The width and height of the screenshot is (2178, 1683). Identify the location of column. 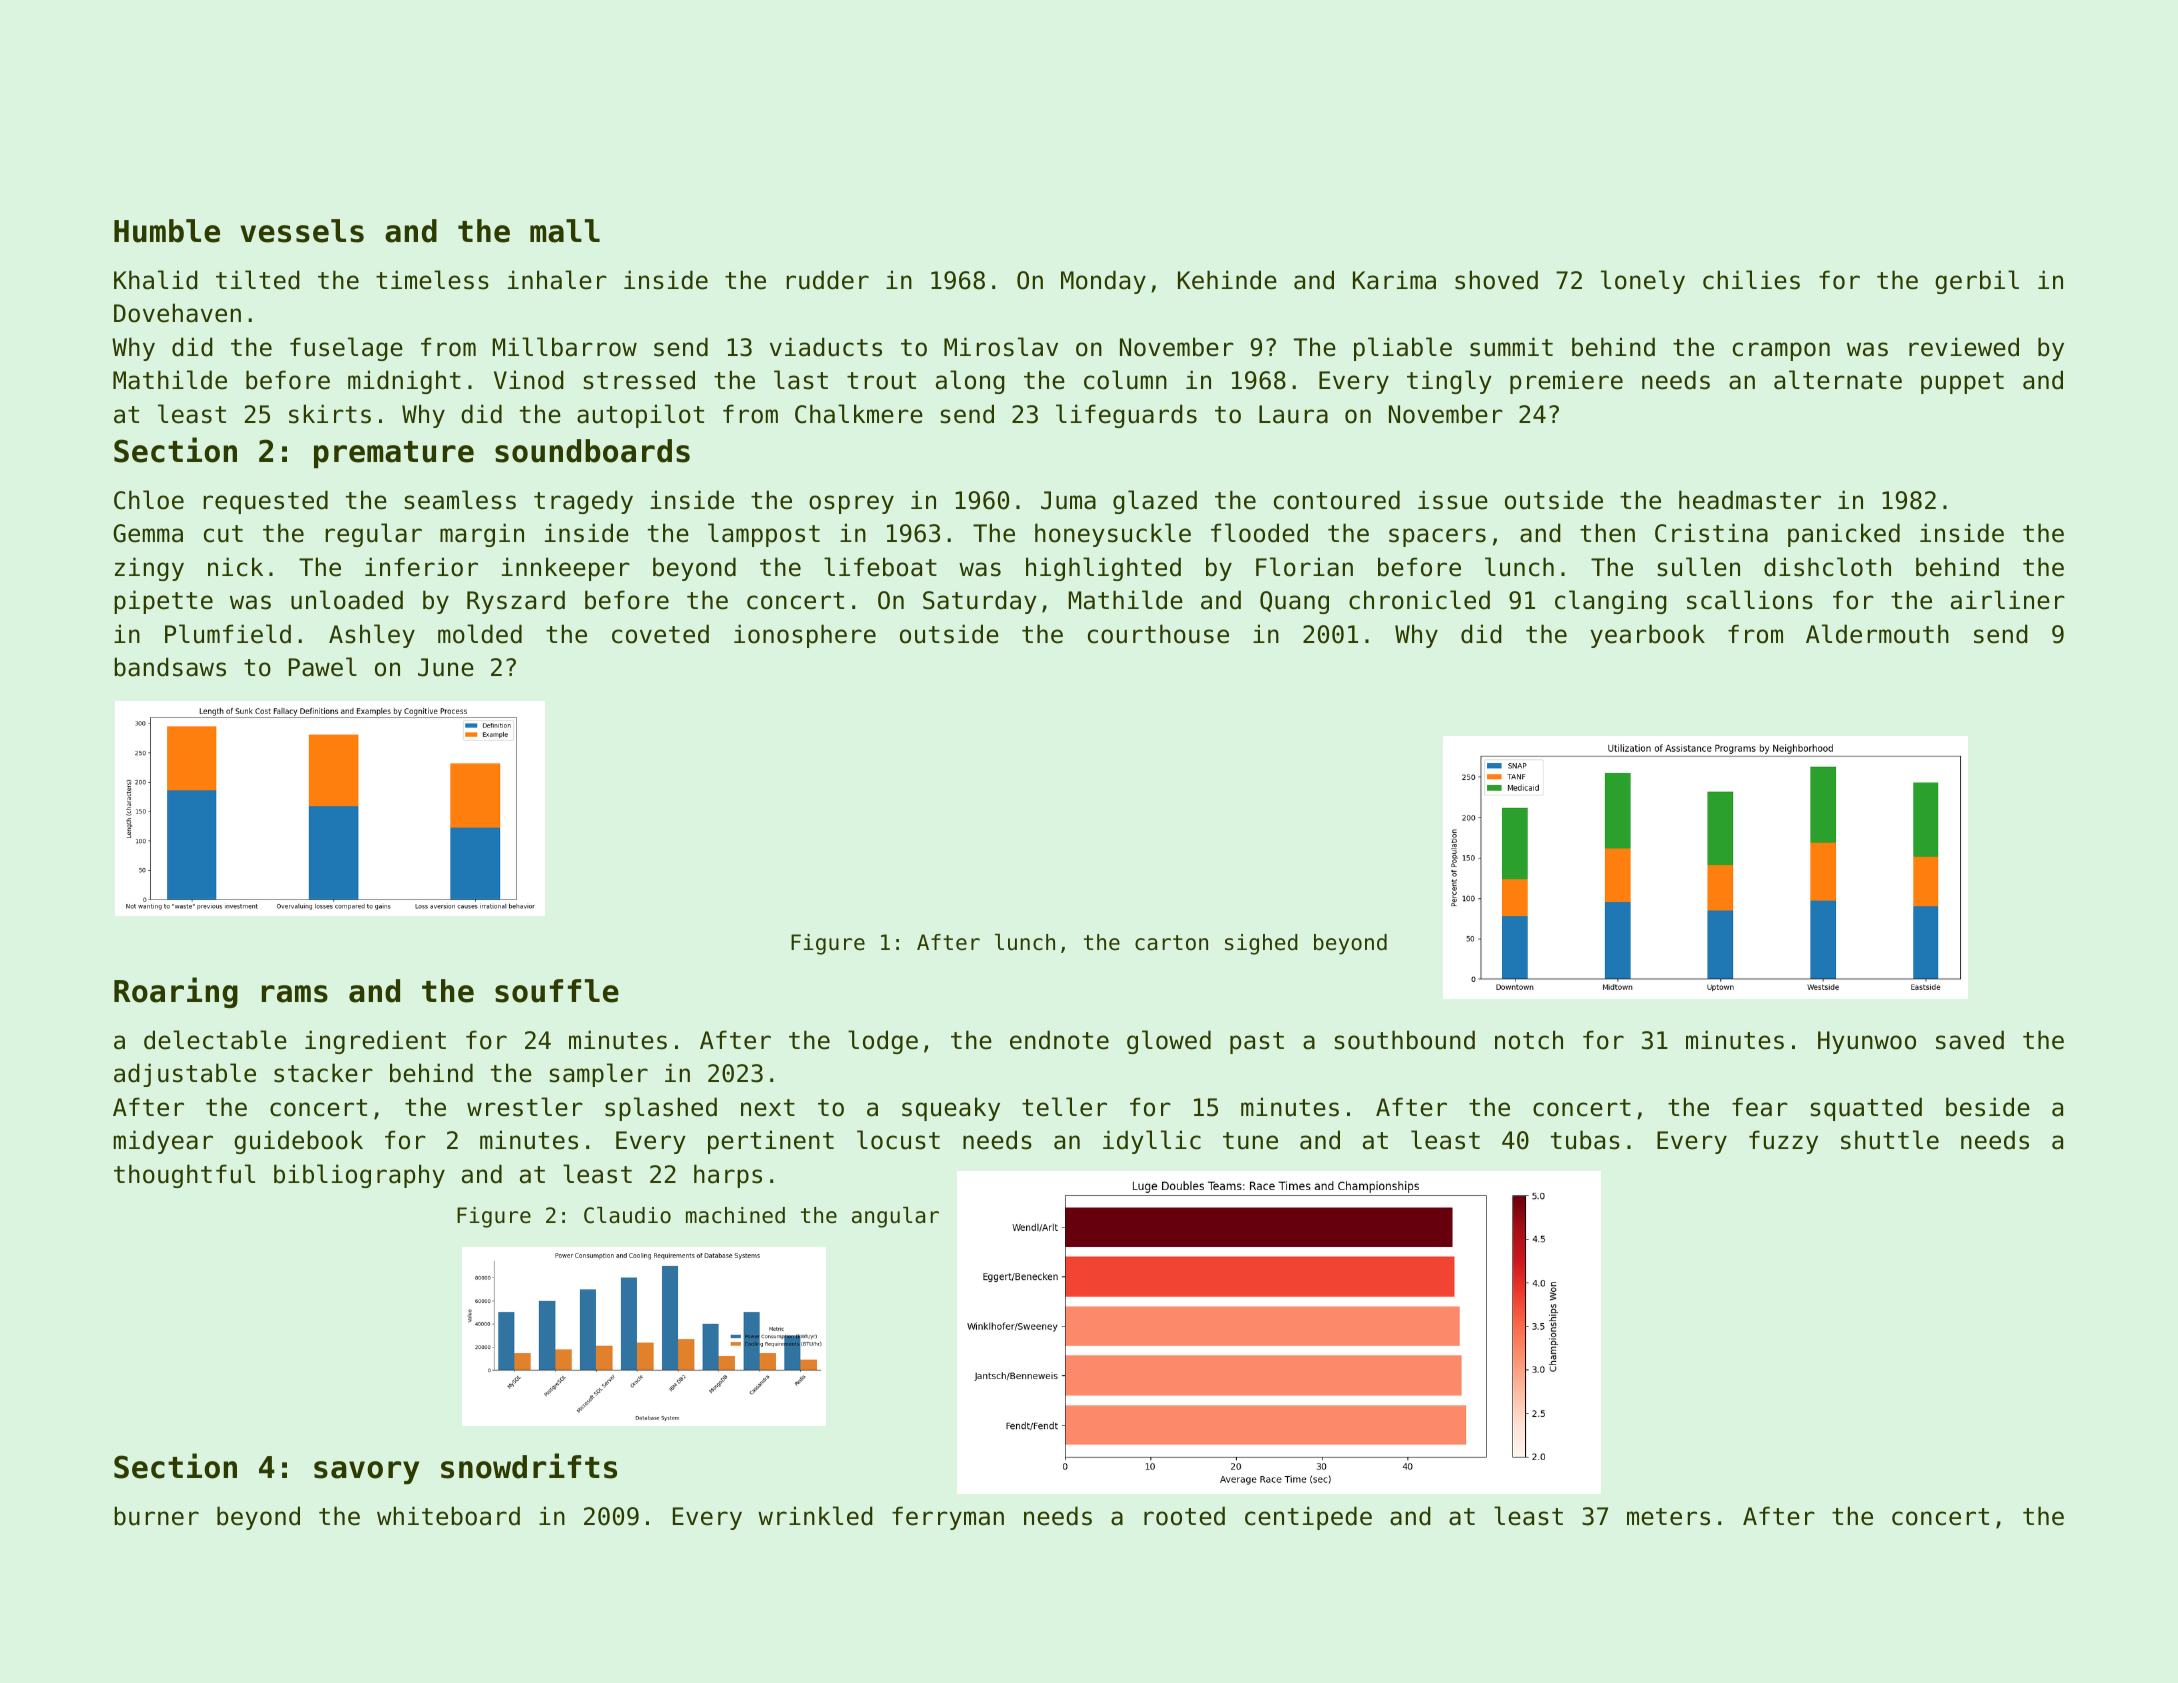
(1125, 380).
